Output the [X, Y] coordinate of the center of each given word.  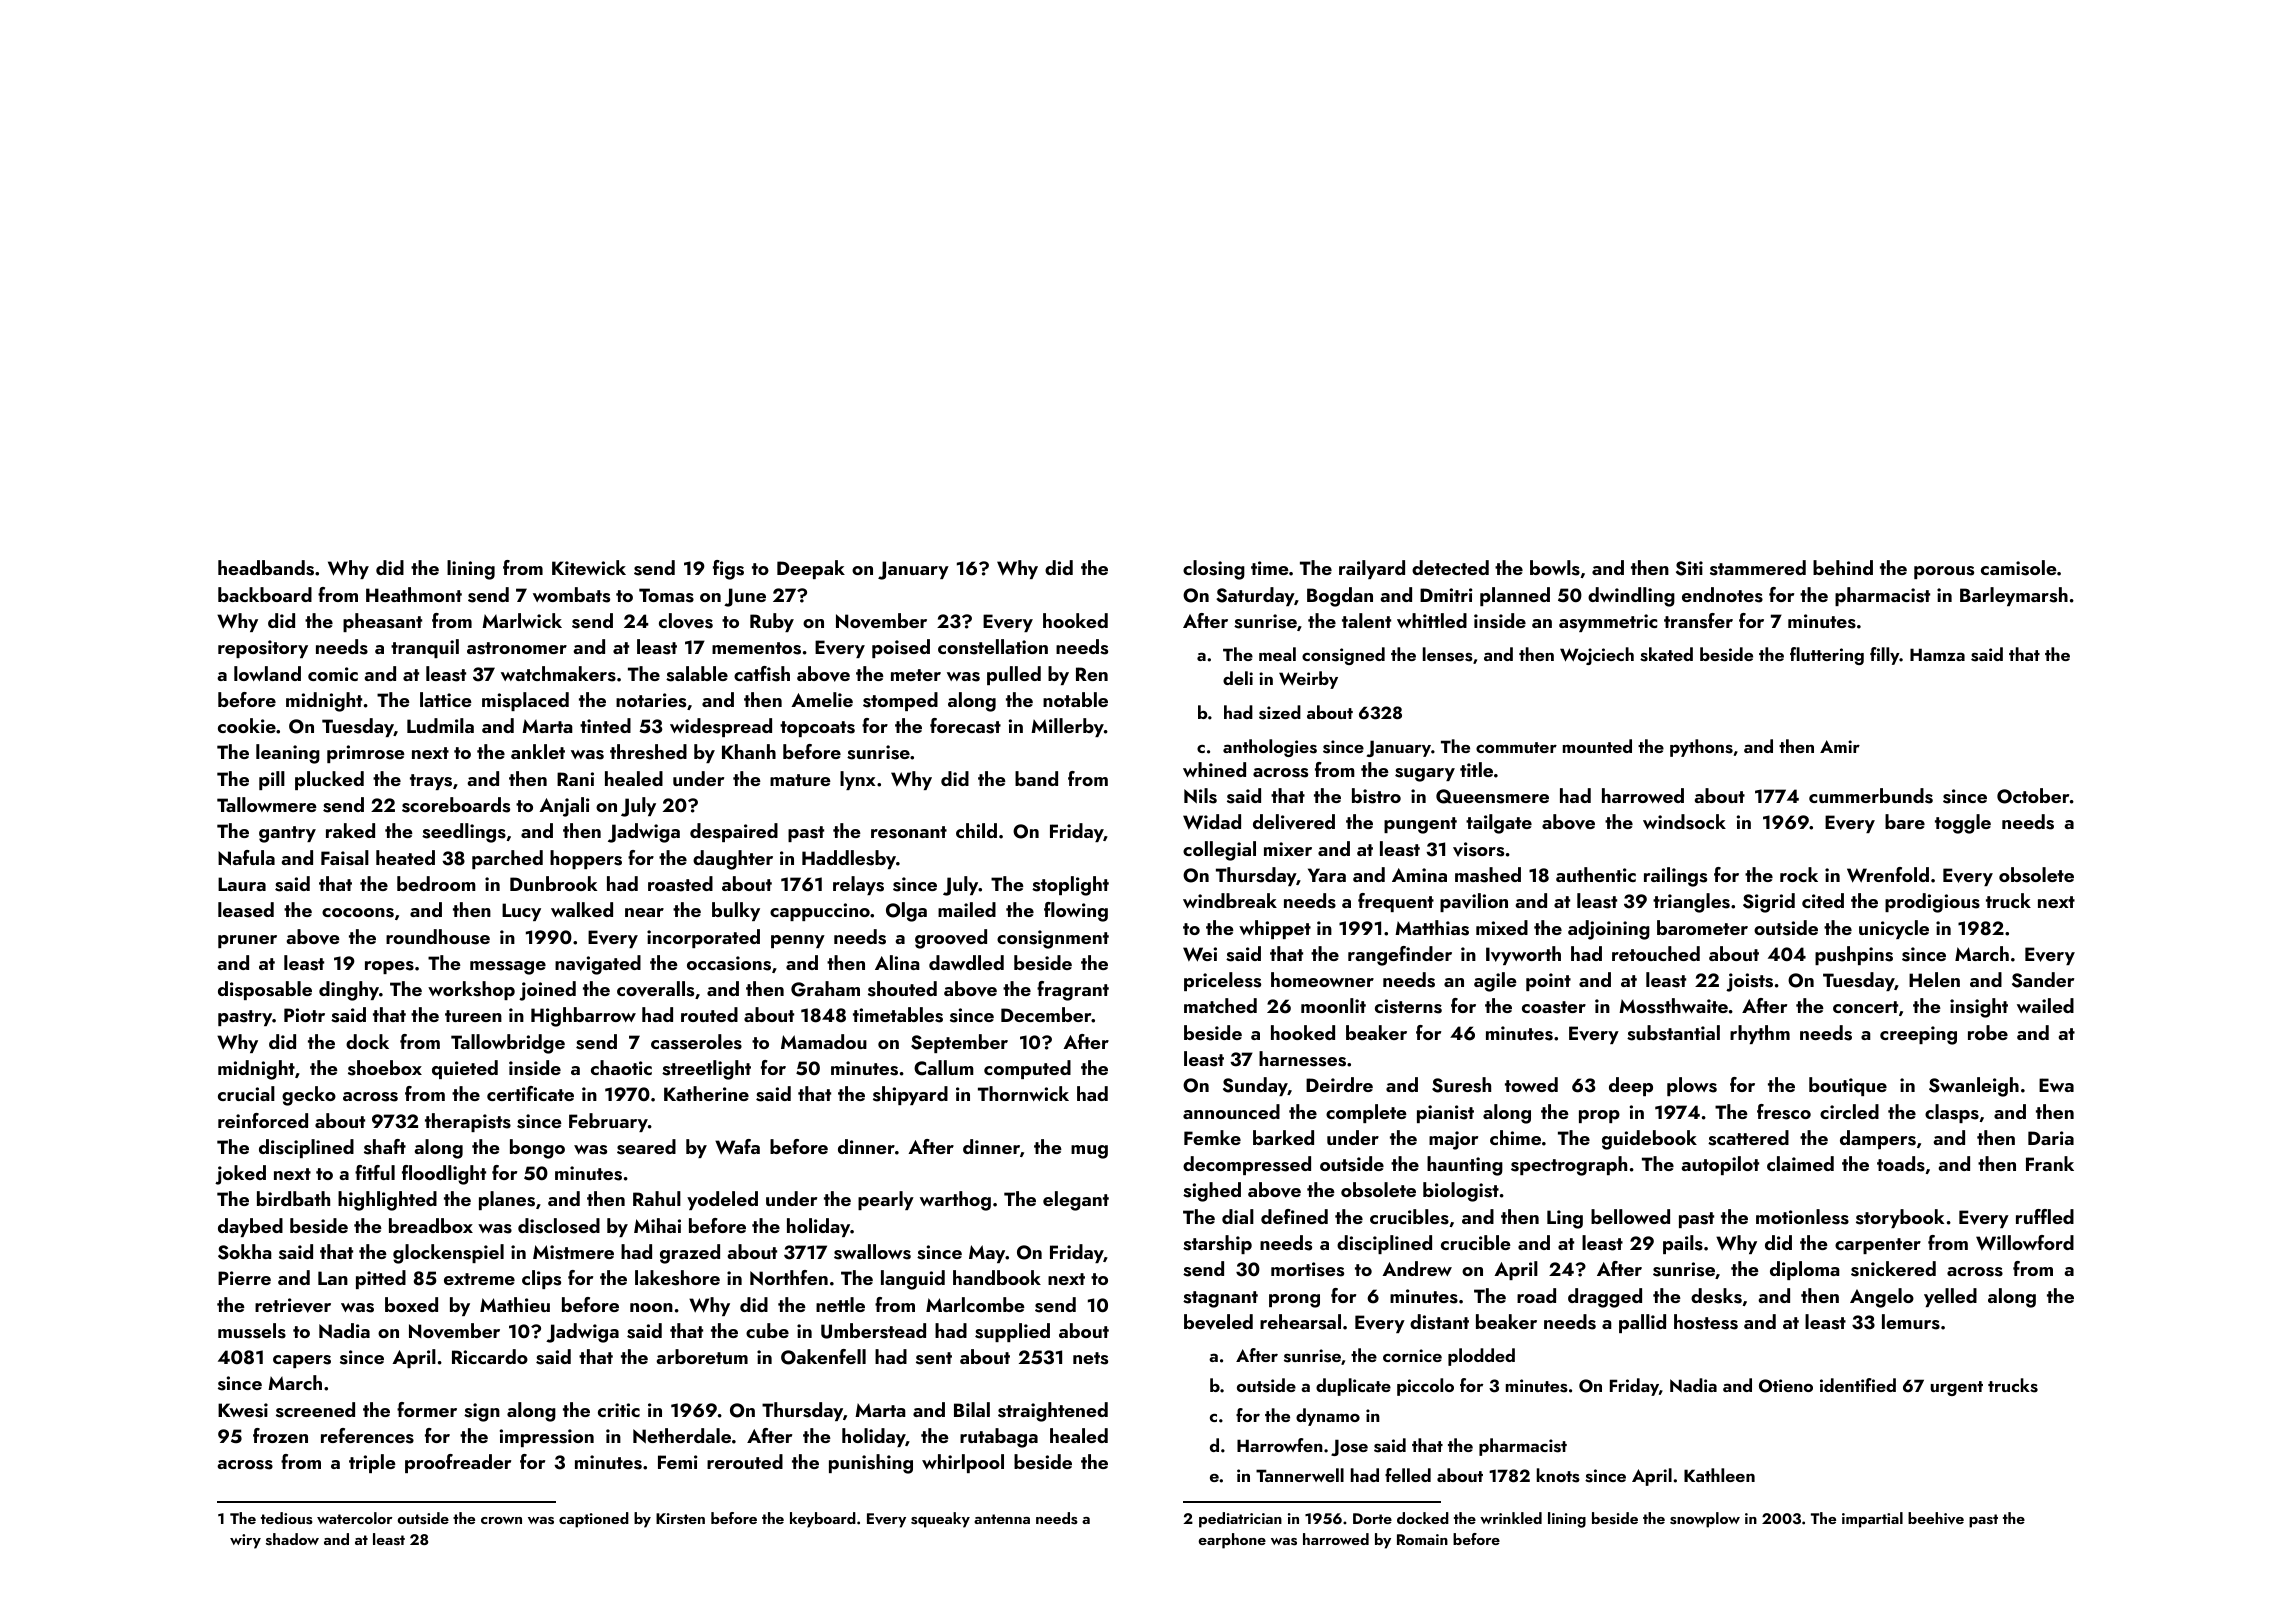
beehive [1936, 1518]
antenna [1002, 1519]
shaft [385, 1147]
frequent [1396, 902]
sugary [1425, 775]
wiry [245, 1541]
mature [800, 780]
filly [1885, 656]
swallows [872, 1252]
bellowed [1630, 1216]
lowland [267, 673]
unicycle [1894, 929]
